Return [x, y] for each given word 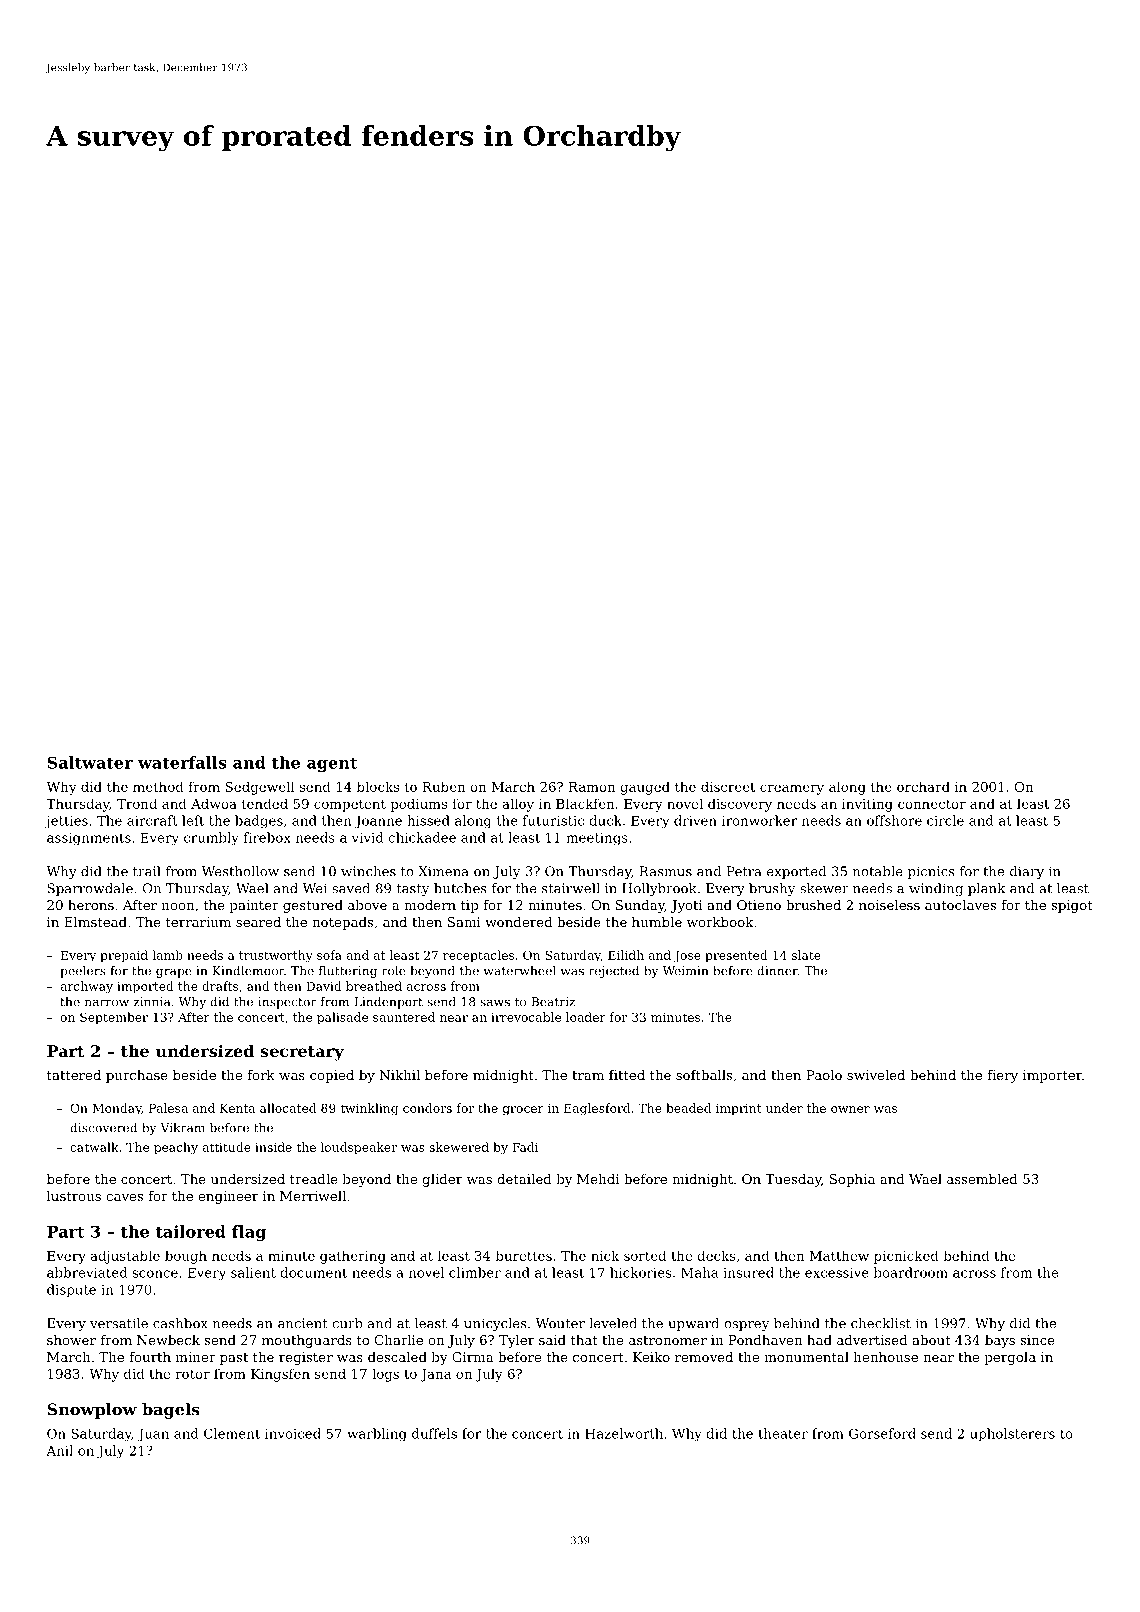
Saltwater [90, 762]
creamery [792, 789]
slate [806, 955]
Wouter [560, 1323]
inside [273, 1147]
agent [332, 764]
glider [442, 1180]
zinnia [152, 1002]
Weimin [685, 971]
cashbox [180, 1323]
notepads [342, 923]
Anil [59, 1450]
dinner [777, 971]
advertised [872, 1340]
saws [495, 1003]
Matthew [839, 1255]
